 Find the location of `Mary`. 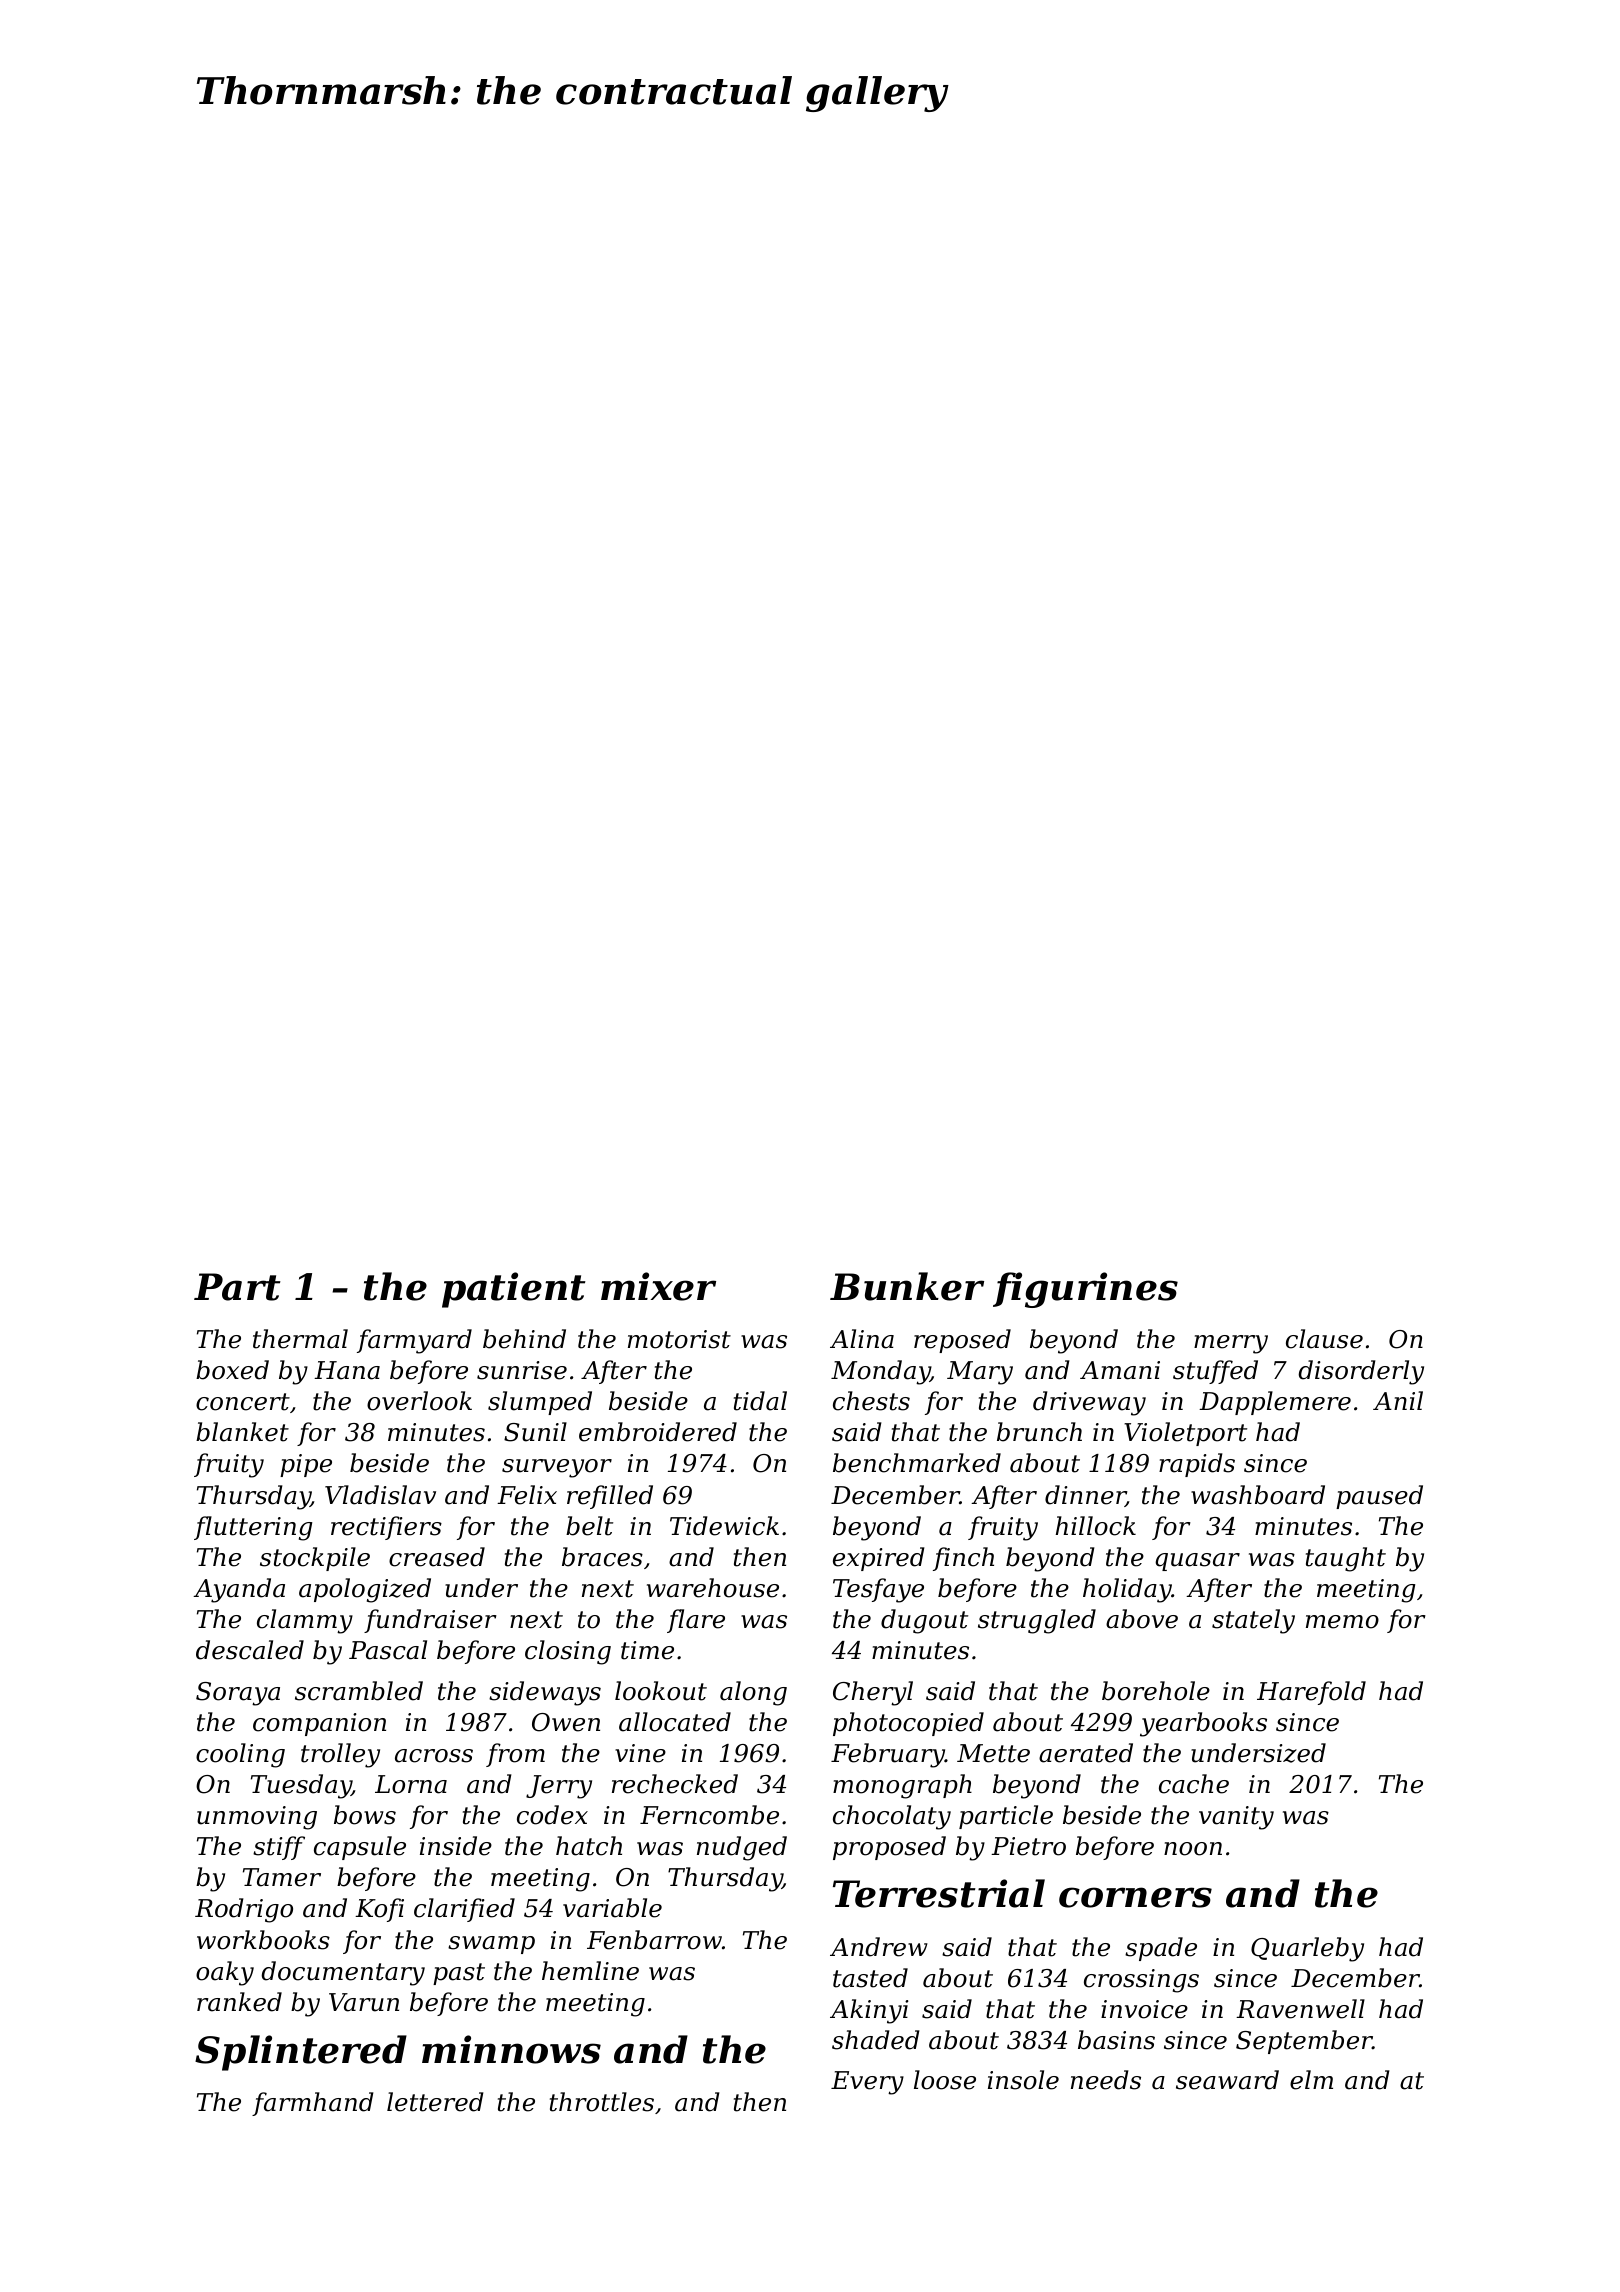

Mary is located at coordinates (980, 1373).
